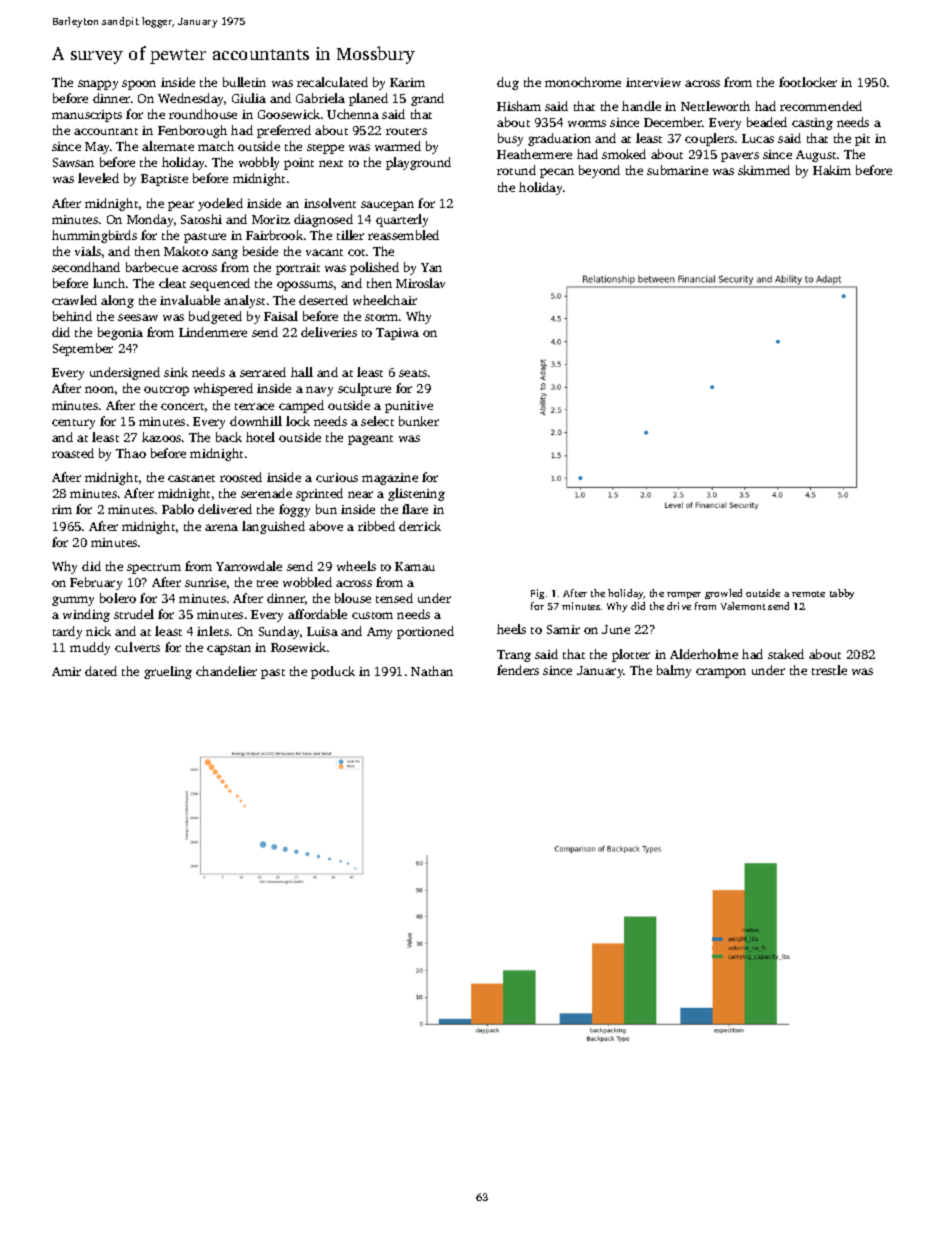  Describe the element at coordinates (764, 170) in the document. I see `skimmed` at that location.
